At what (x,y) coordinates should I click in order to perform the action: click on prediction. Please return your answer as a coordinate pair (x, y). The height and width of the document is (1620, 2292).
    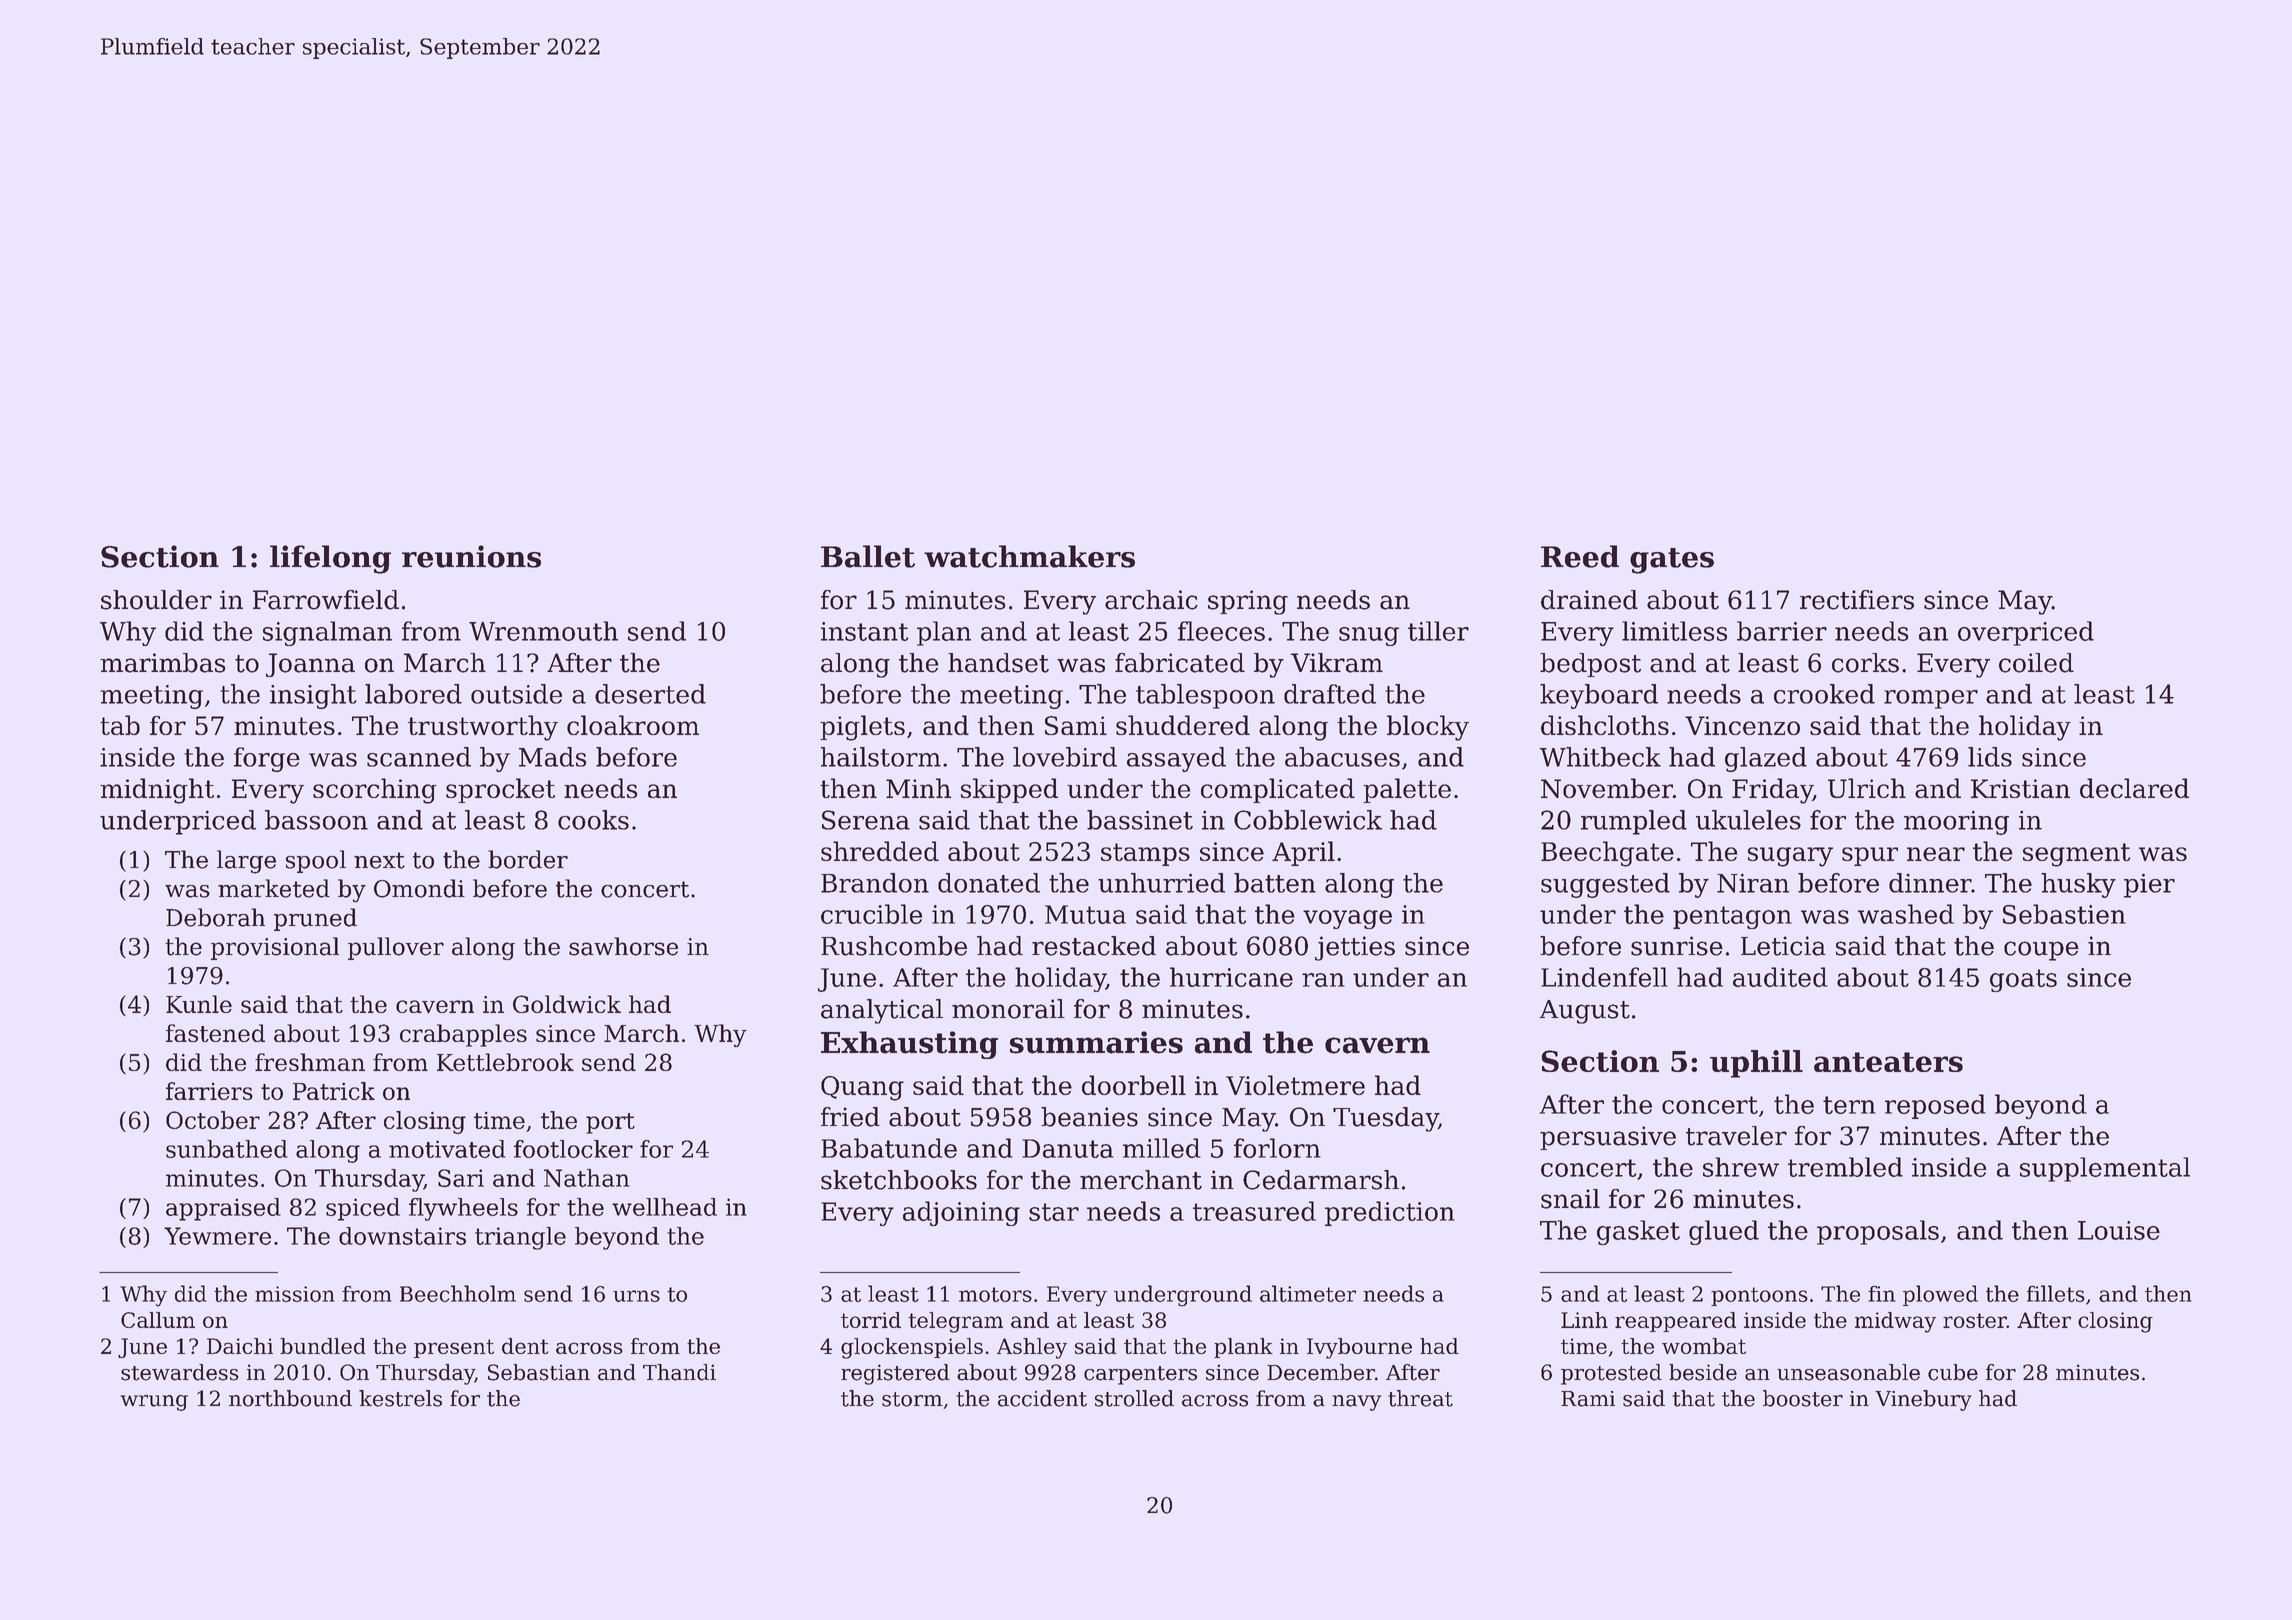
    Looking at the image, I should click on (1390, 1213).
